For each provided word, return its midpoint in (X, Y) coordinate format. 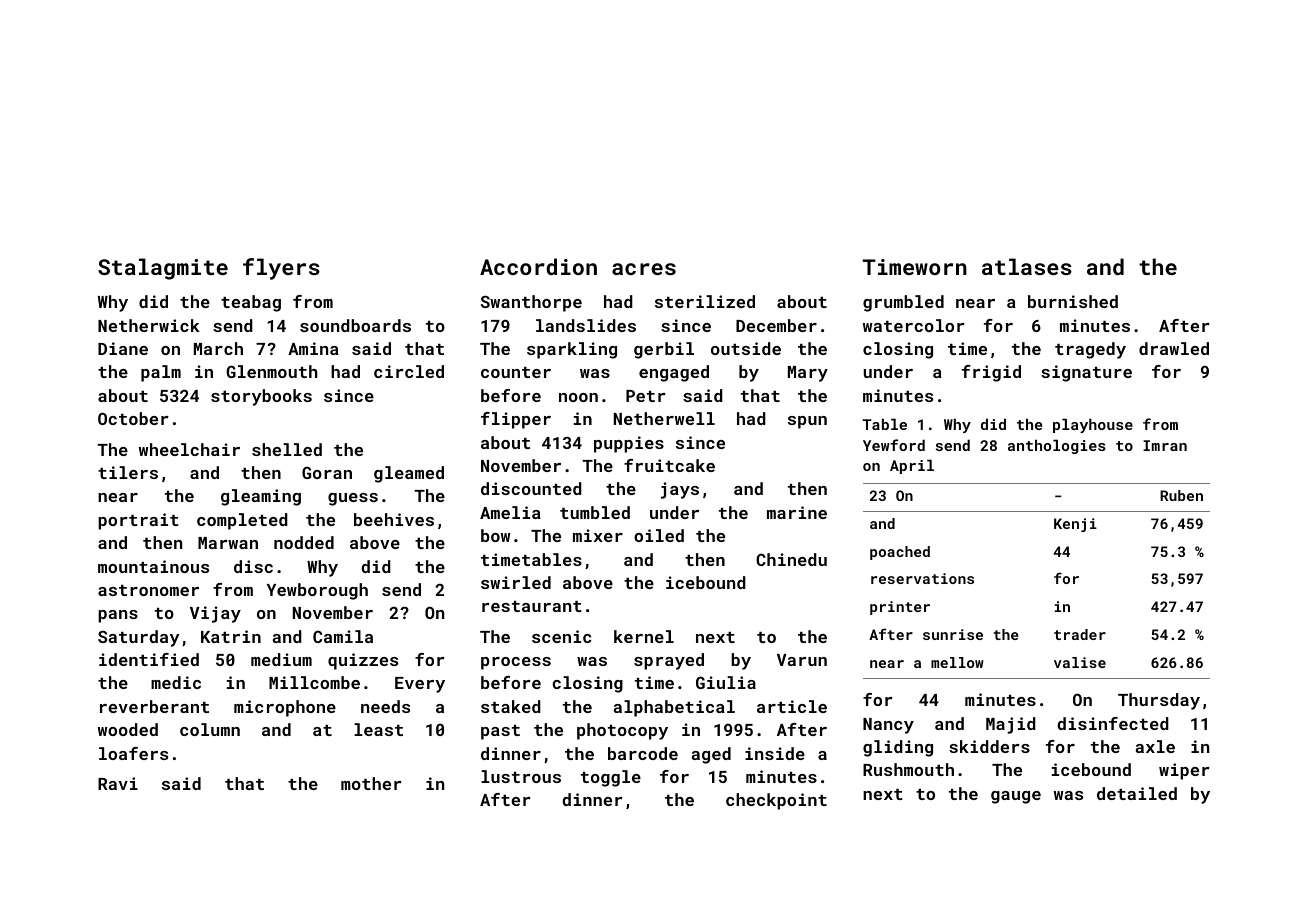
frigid (991, 373)
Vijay (215, 614)
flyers (281, 269)
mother (371, 783)
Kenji (1075, 525)
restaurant (532, 606)
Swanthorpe (531, 303)
